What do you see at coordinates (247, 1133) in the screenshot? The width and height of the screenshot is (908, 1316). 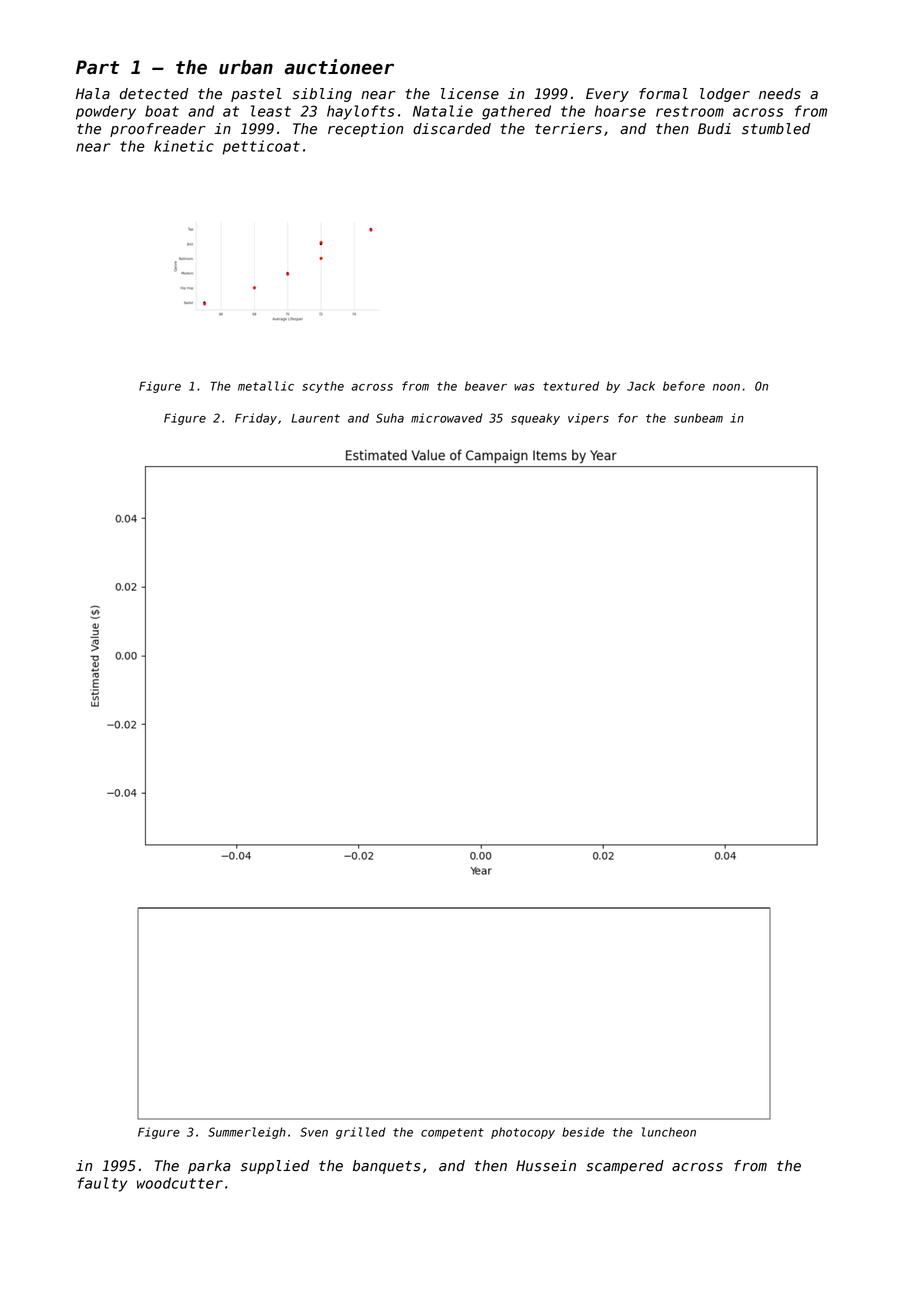 I see `Summerleigh` at bounding box center [247, 1133].
